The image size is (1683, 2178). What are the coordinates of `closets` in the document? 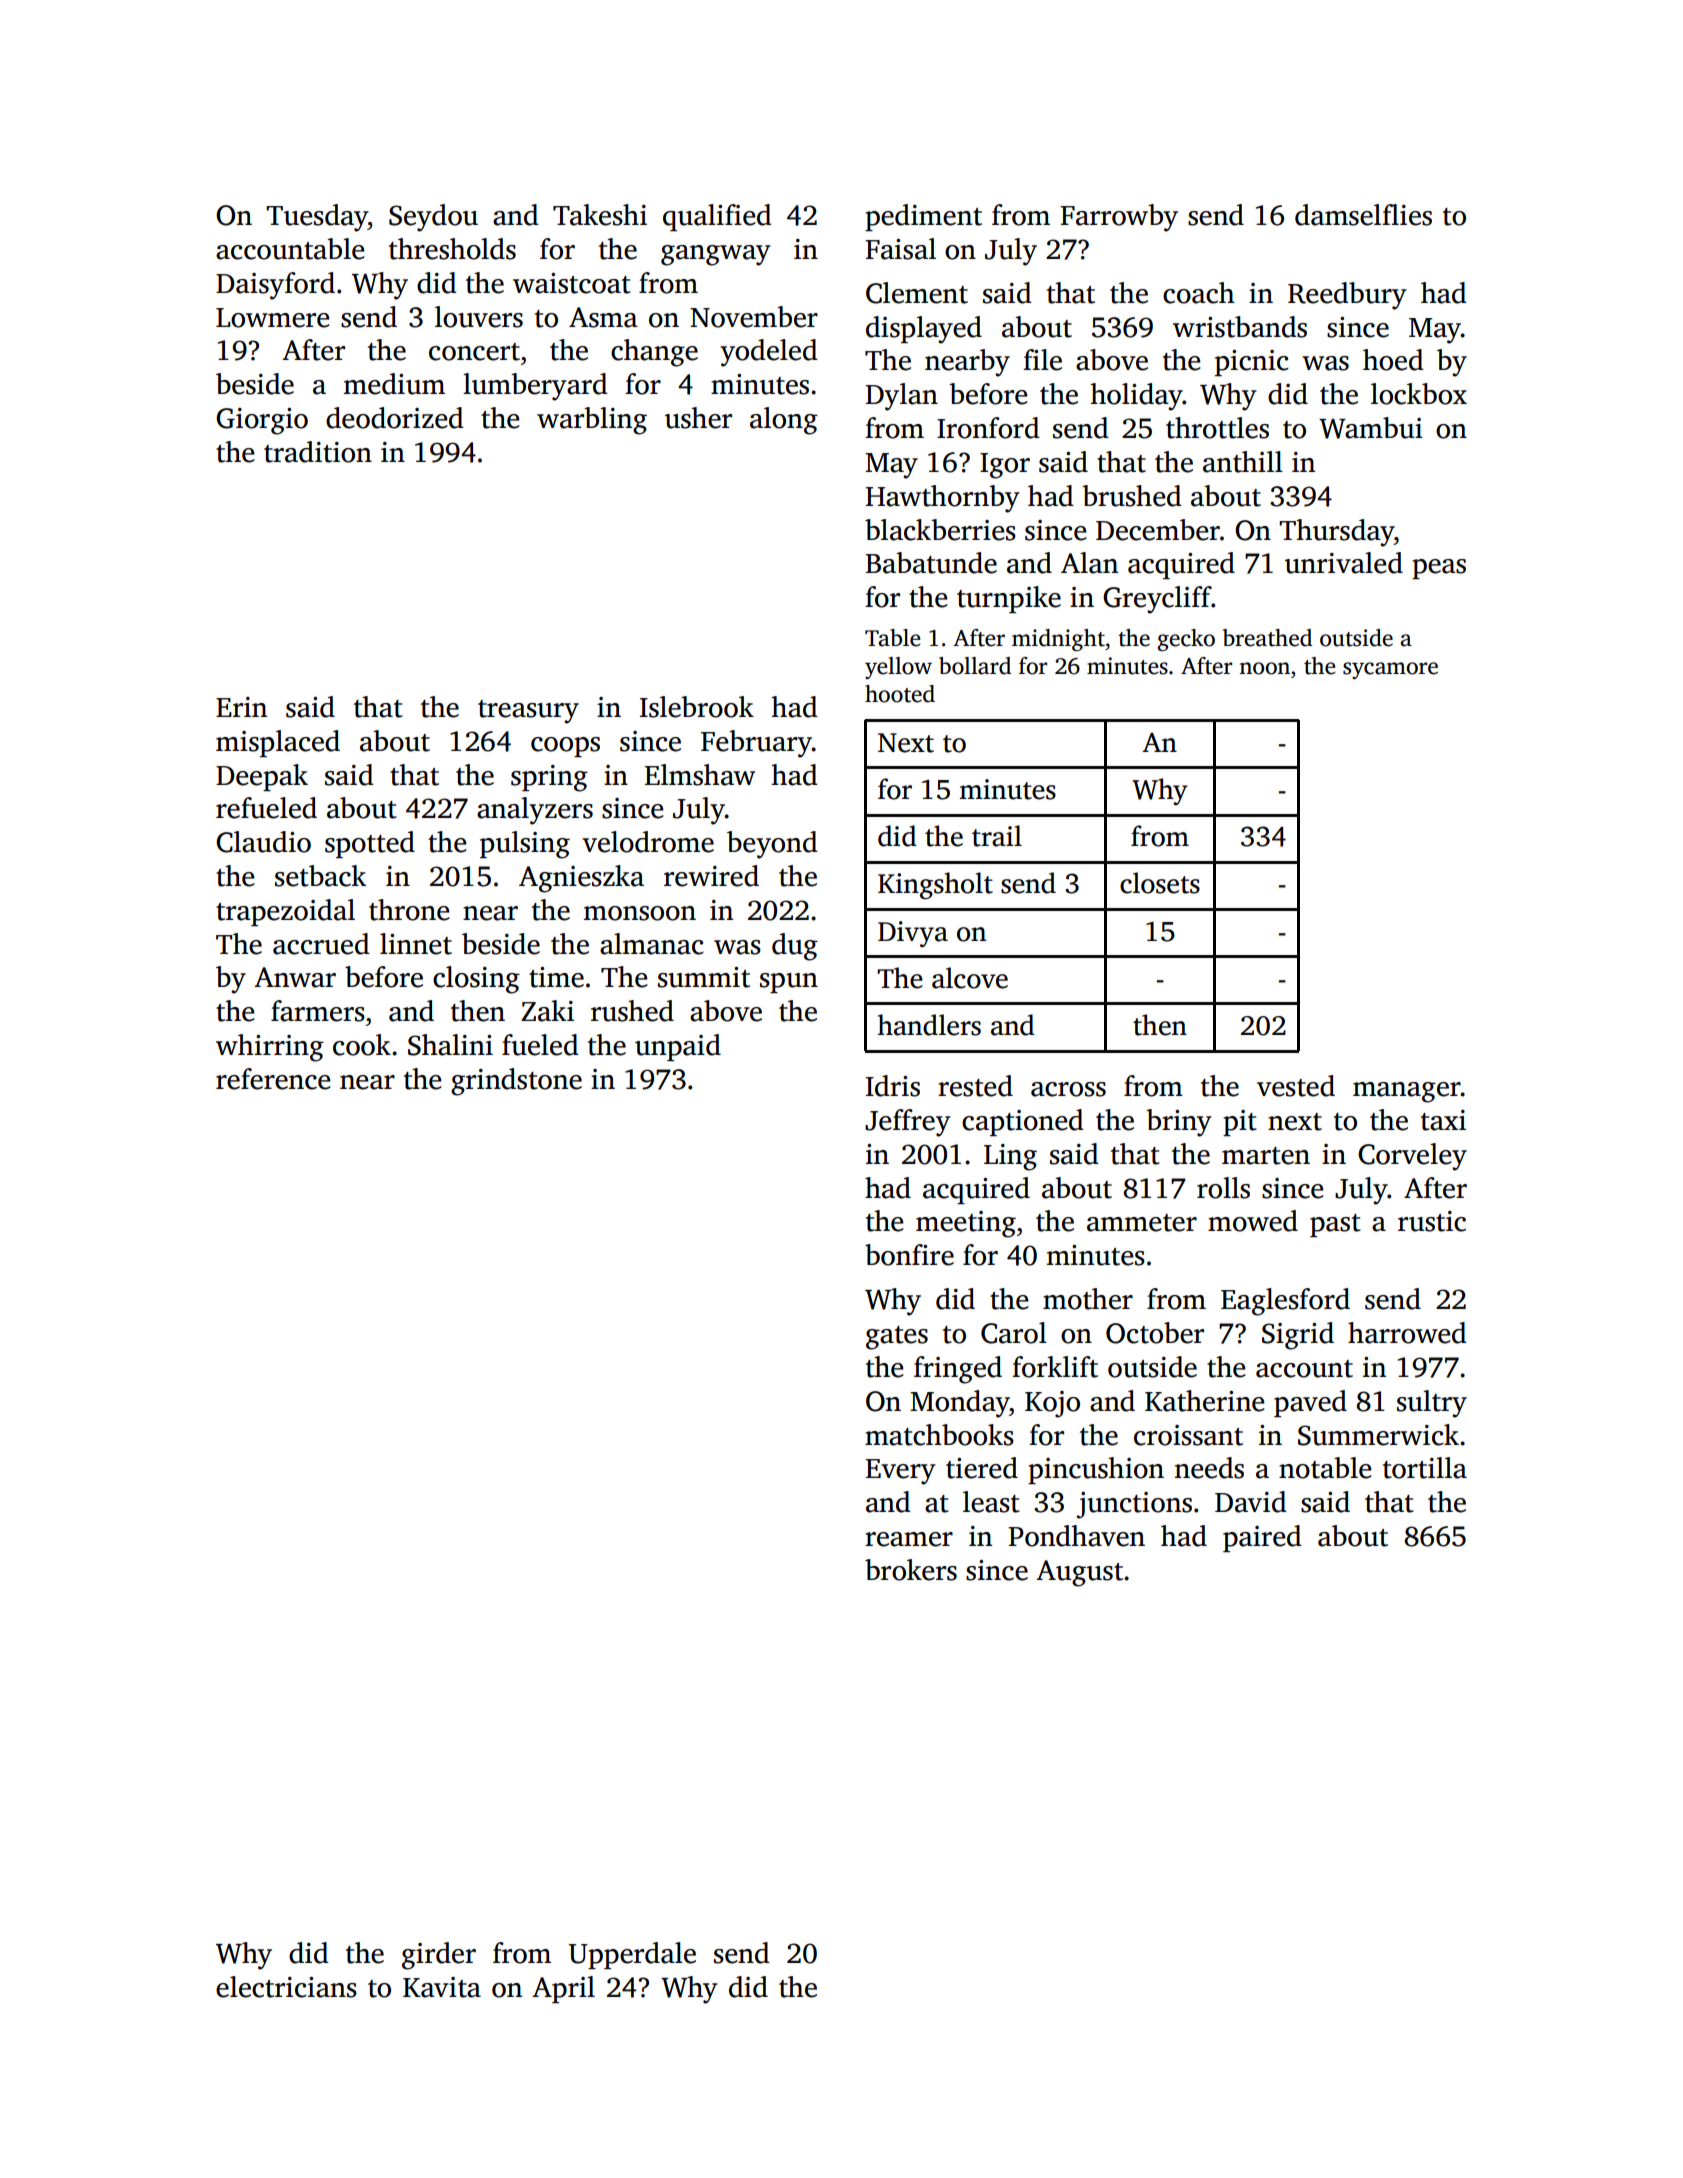 It's located at (1160, 883).
